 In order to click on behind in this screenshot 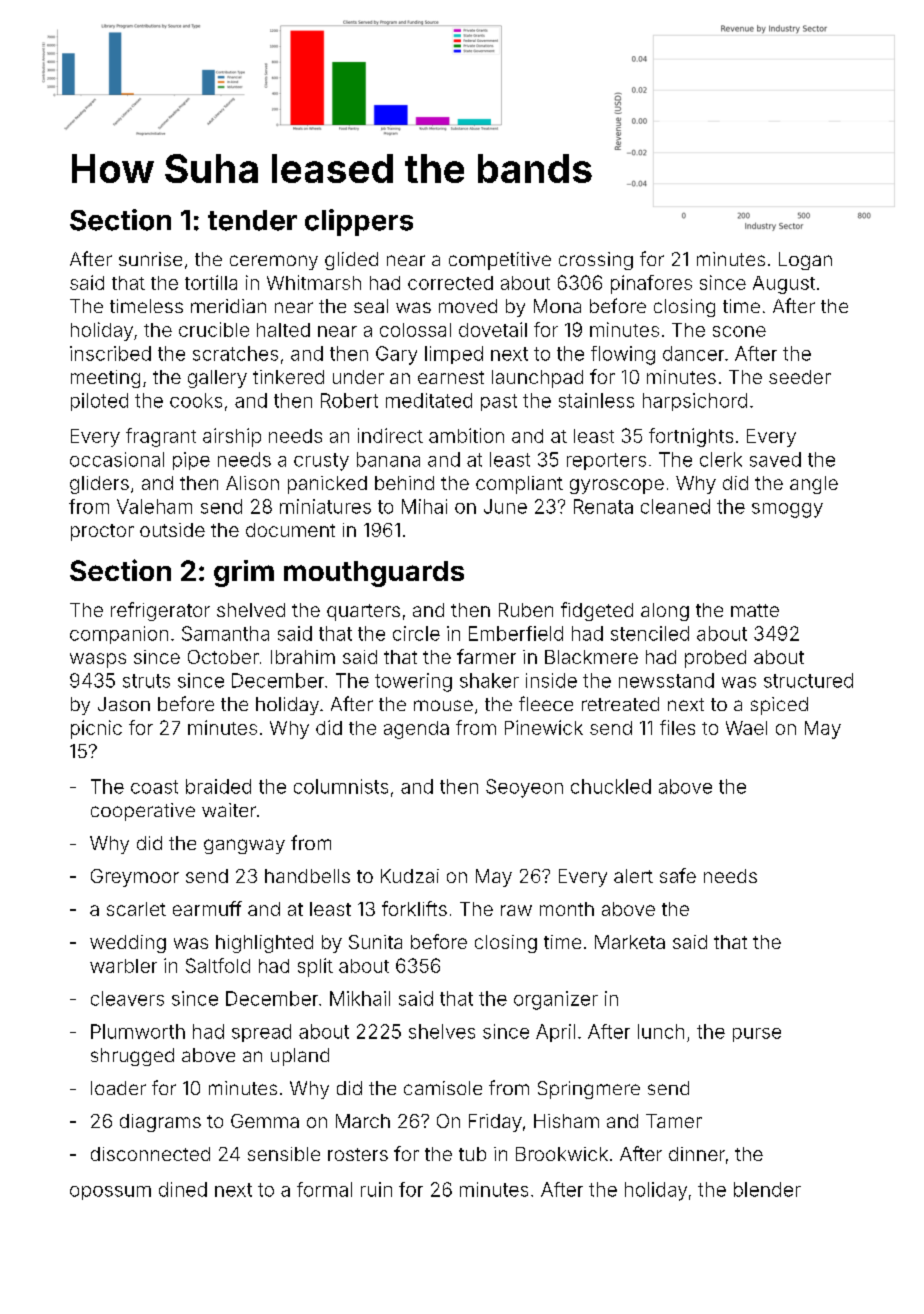, I will do `click(404, 483)`.
